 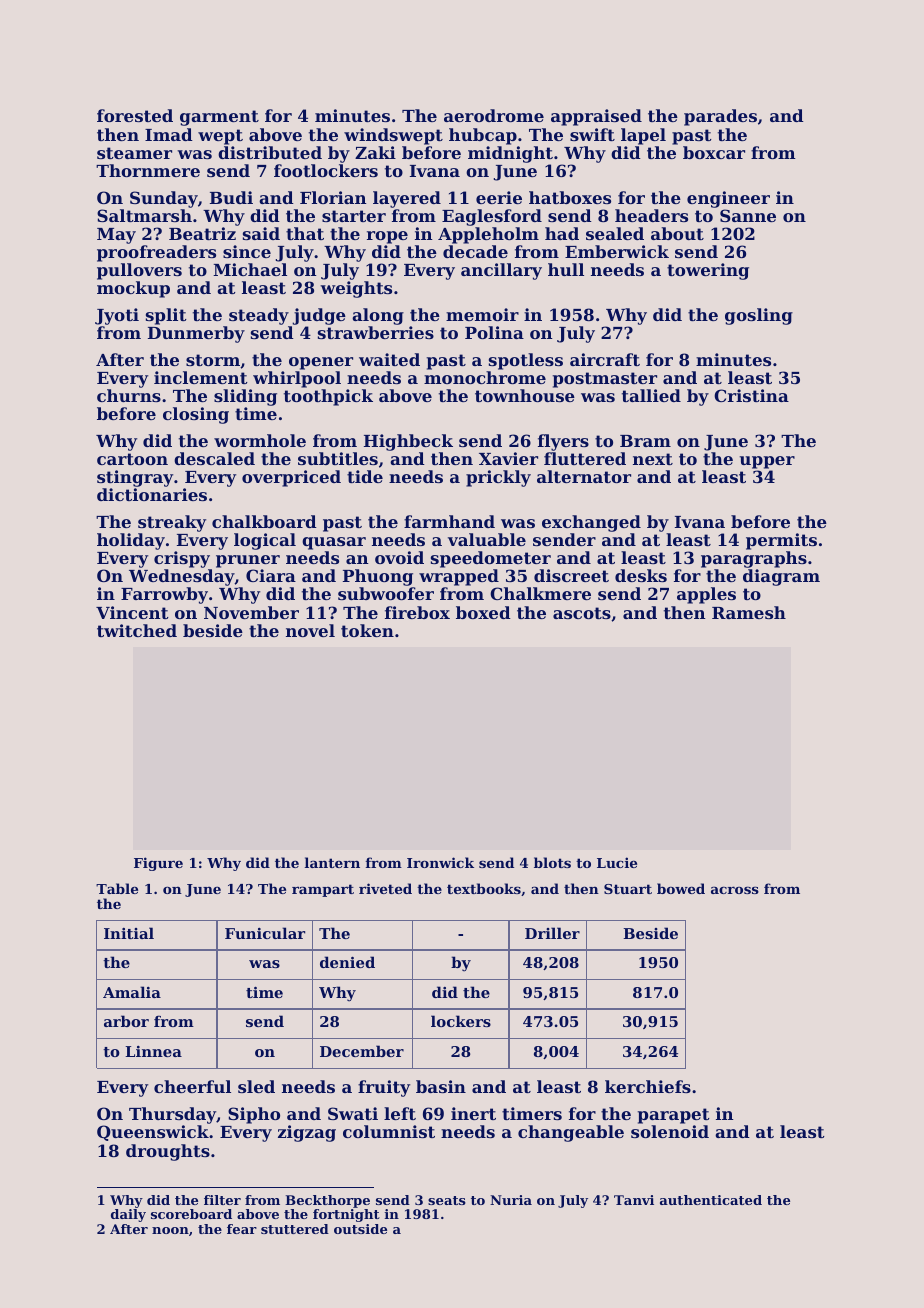 I want to click on fear, so click(x=242, y=1229).
